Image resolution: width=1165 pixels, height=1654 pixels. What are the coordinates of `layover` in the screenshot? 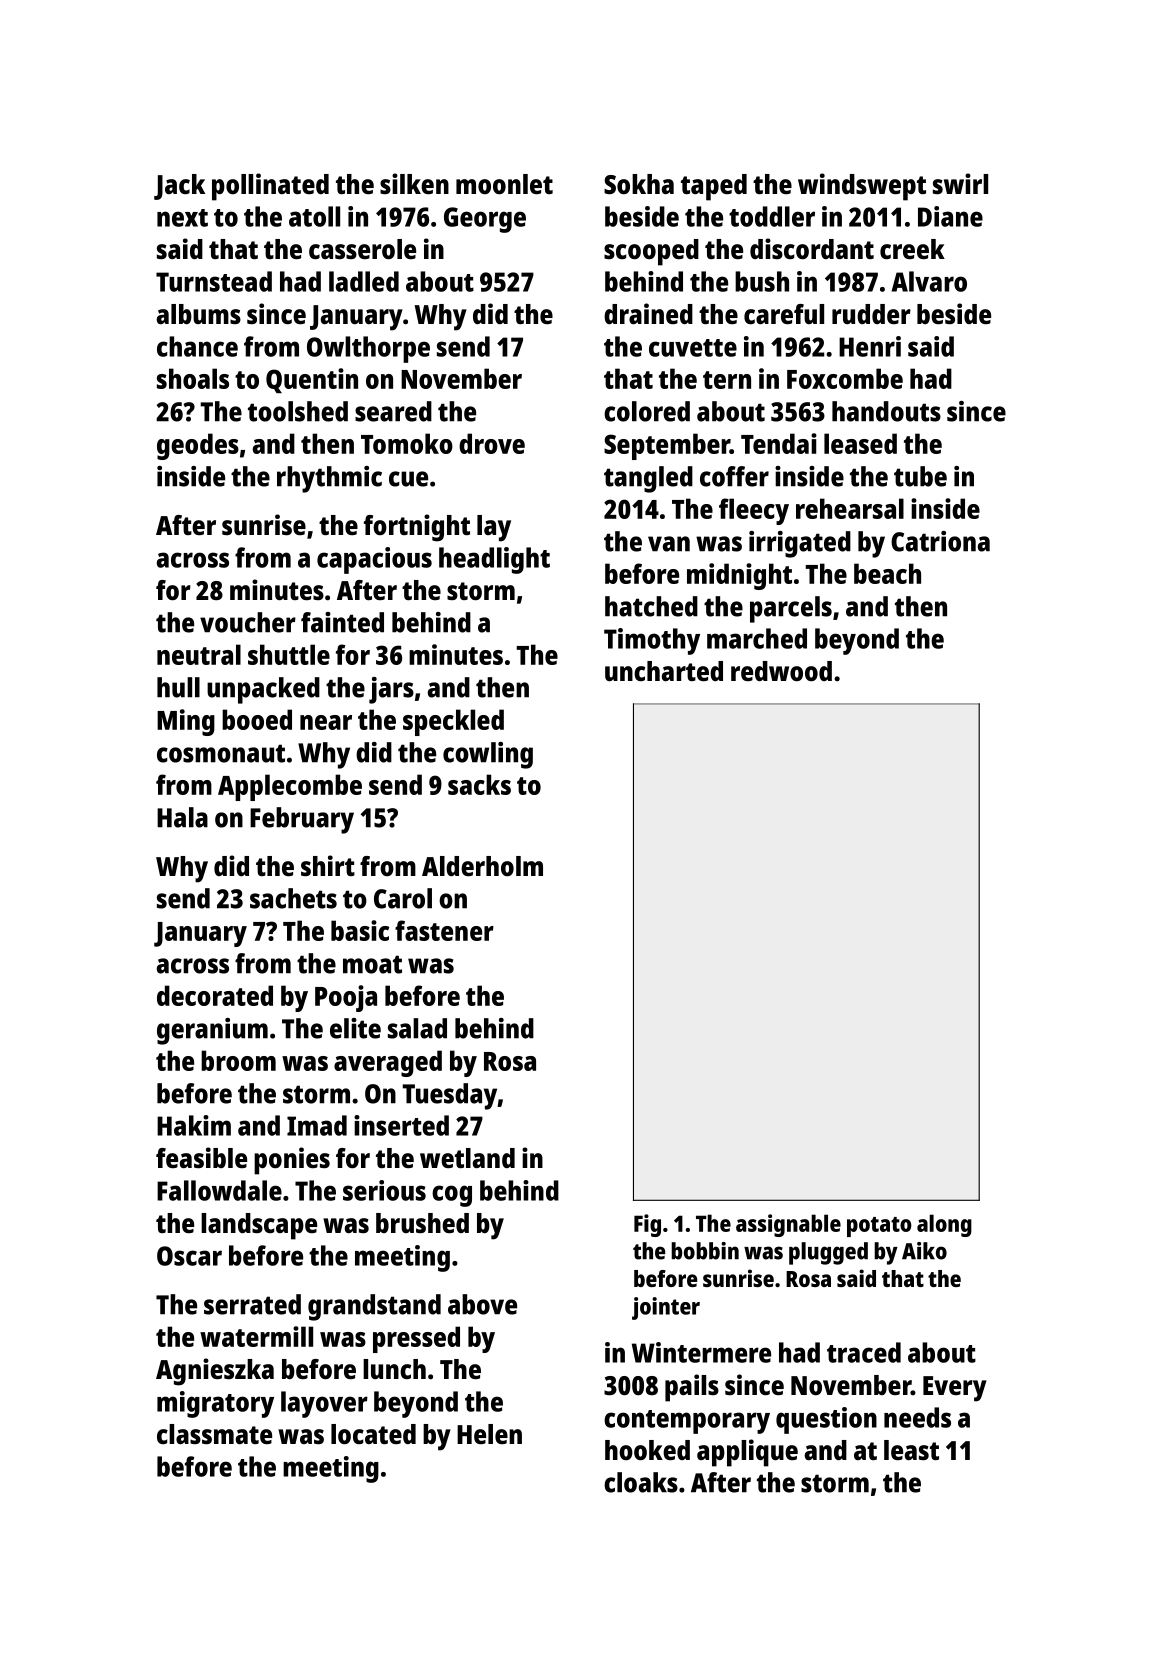 It's located at (324, 1404).
